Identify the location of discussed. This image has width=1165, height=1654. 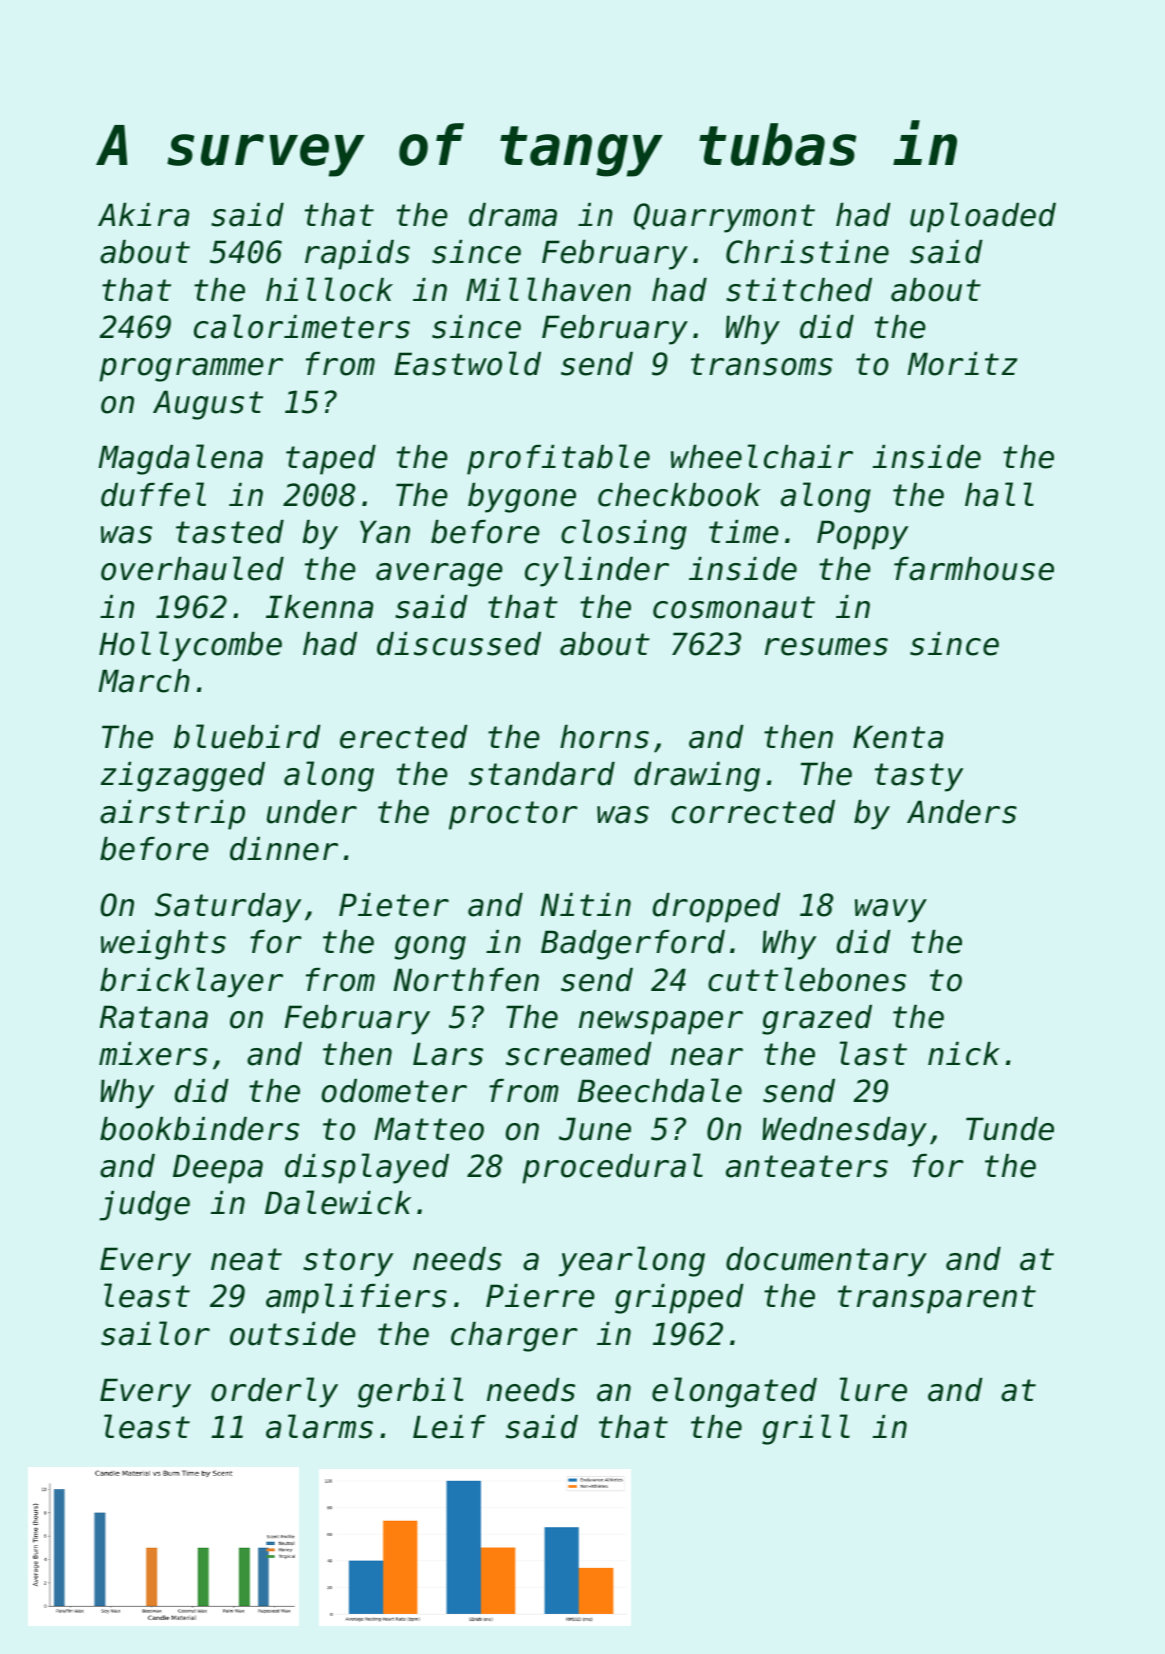
(459, 644).
